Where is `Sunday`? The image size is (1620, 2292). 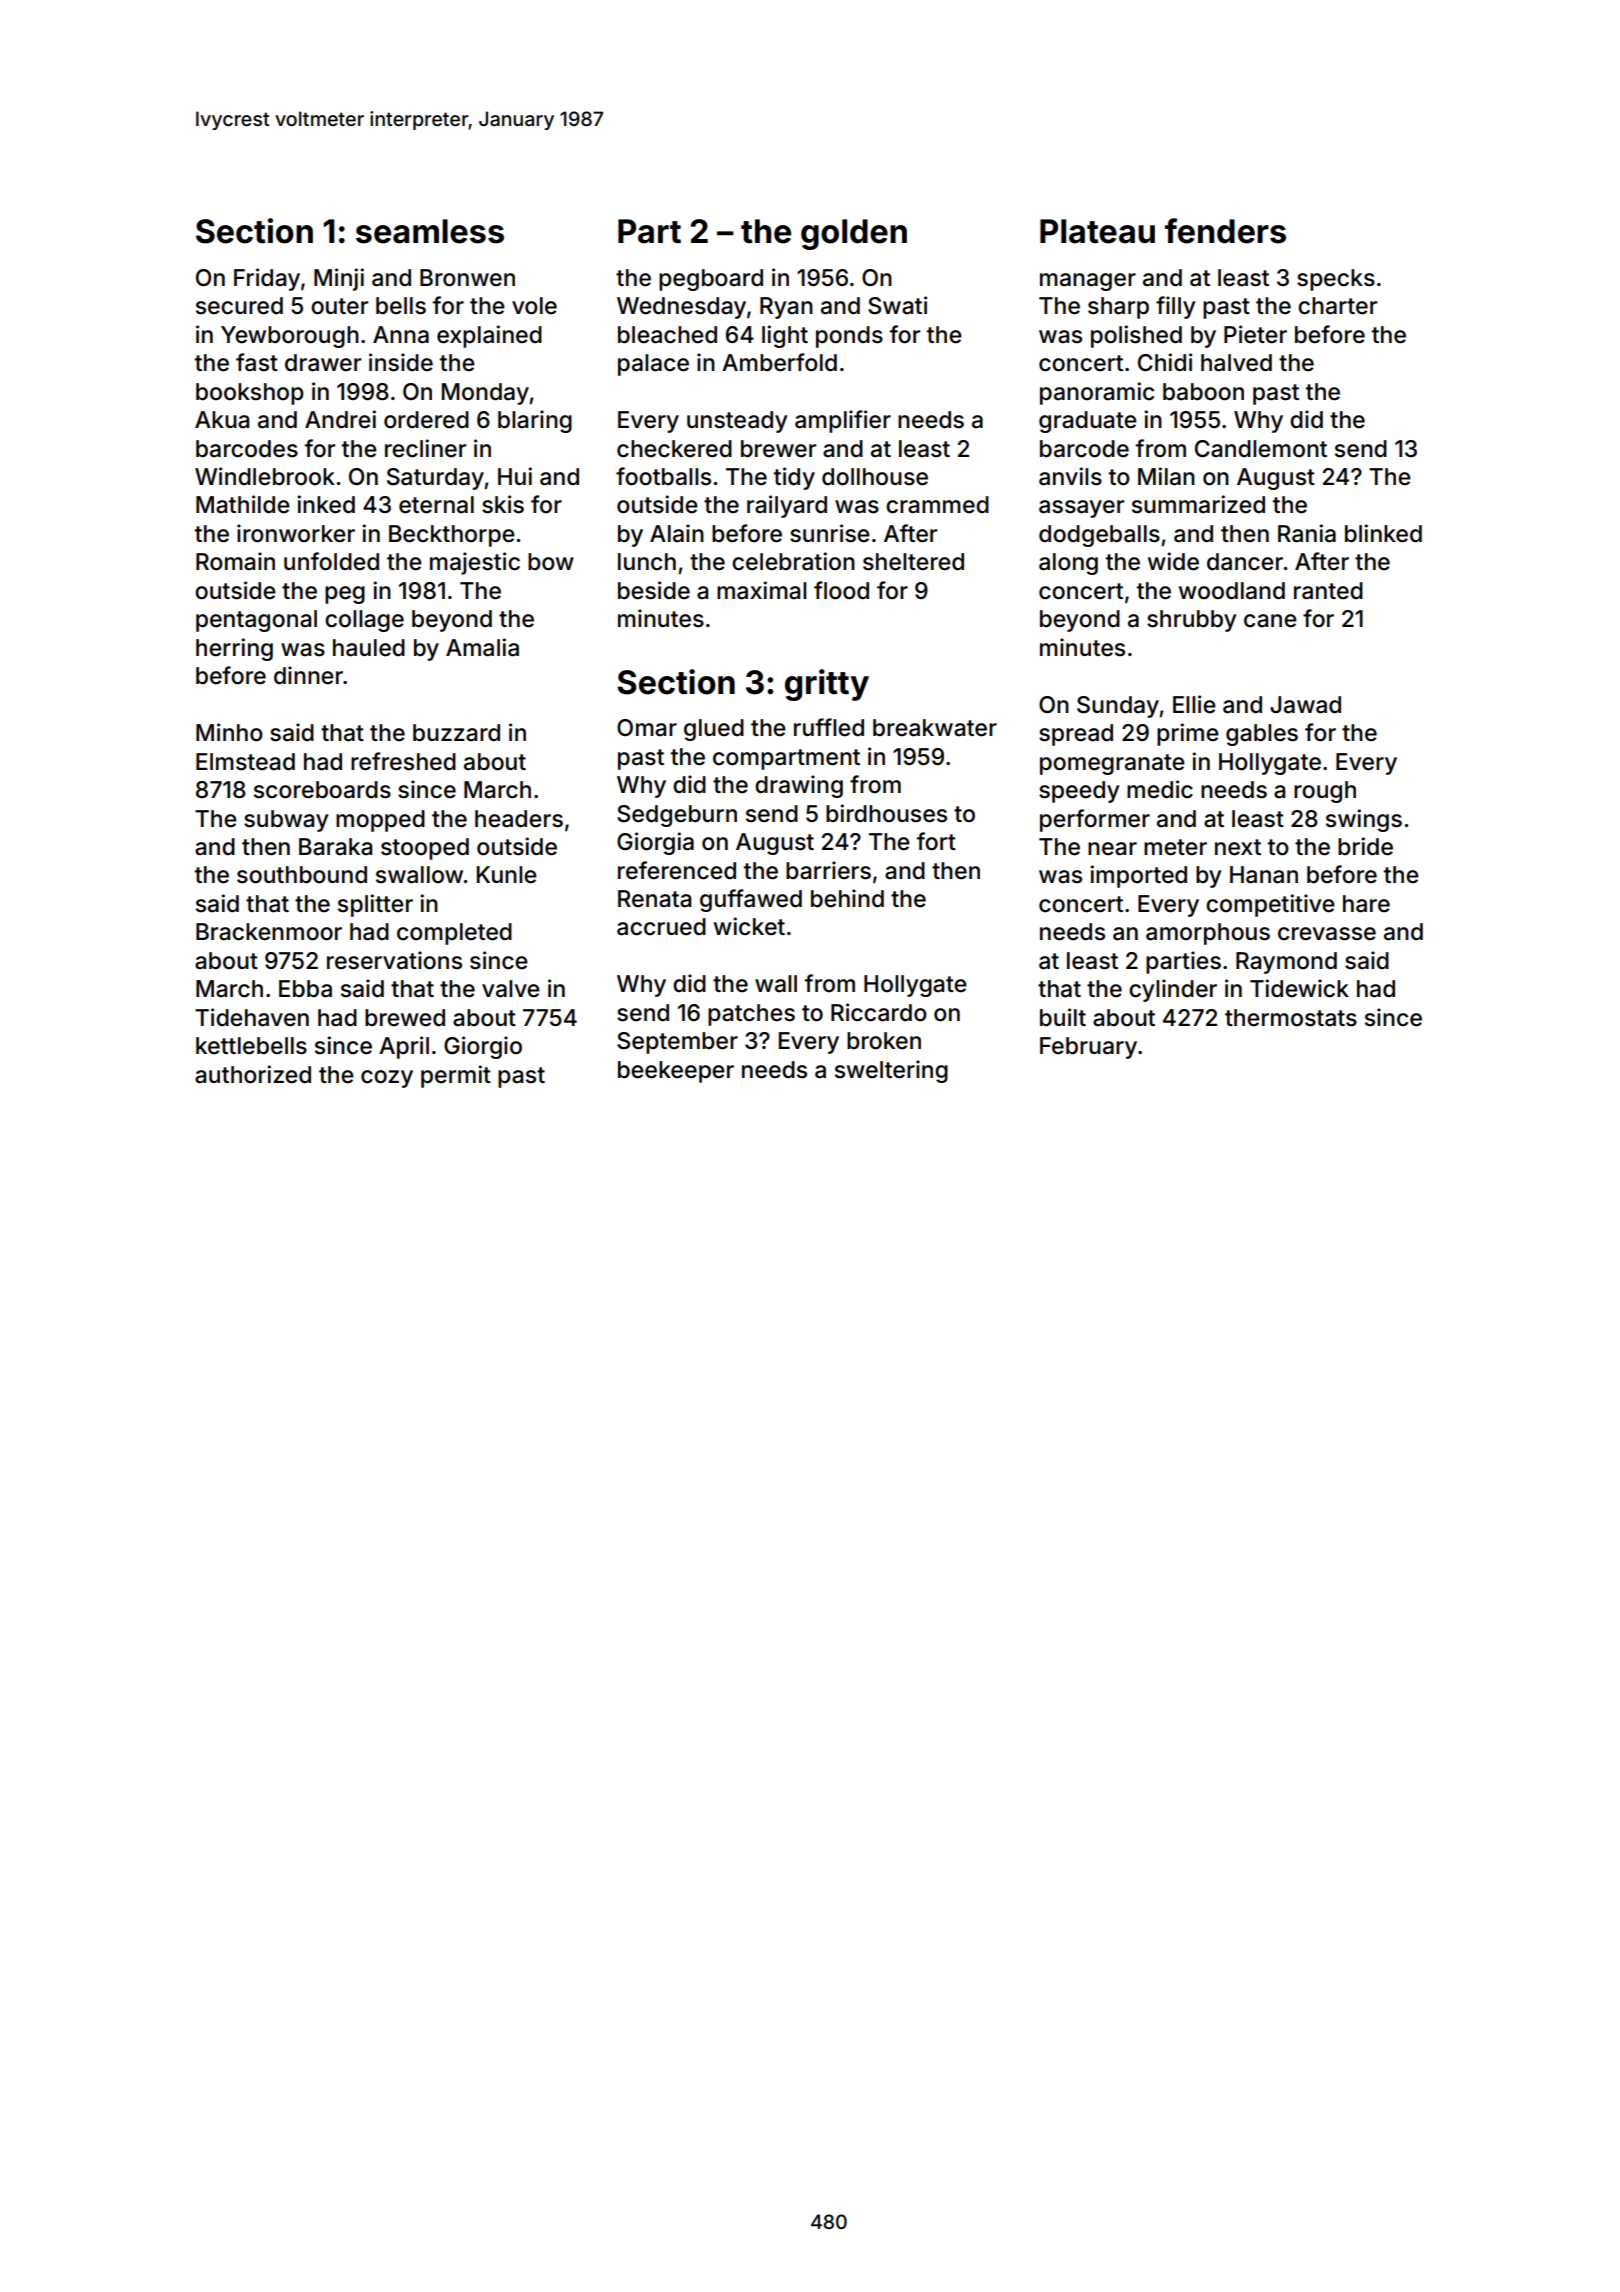
Sunday is located at coordinates (1118, 707).
